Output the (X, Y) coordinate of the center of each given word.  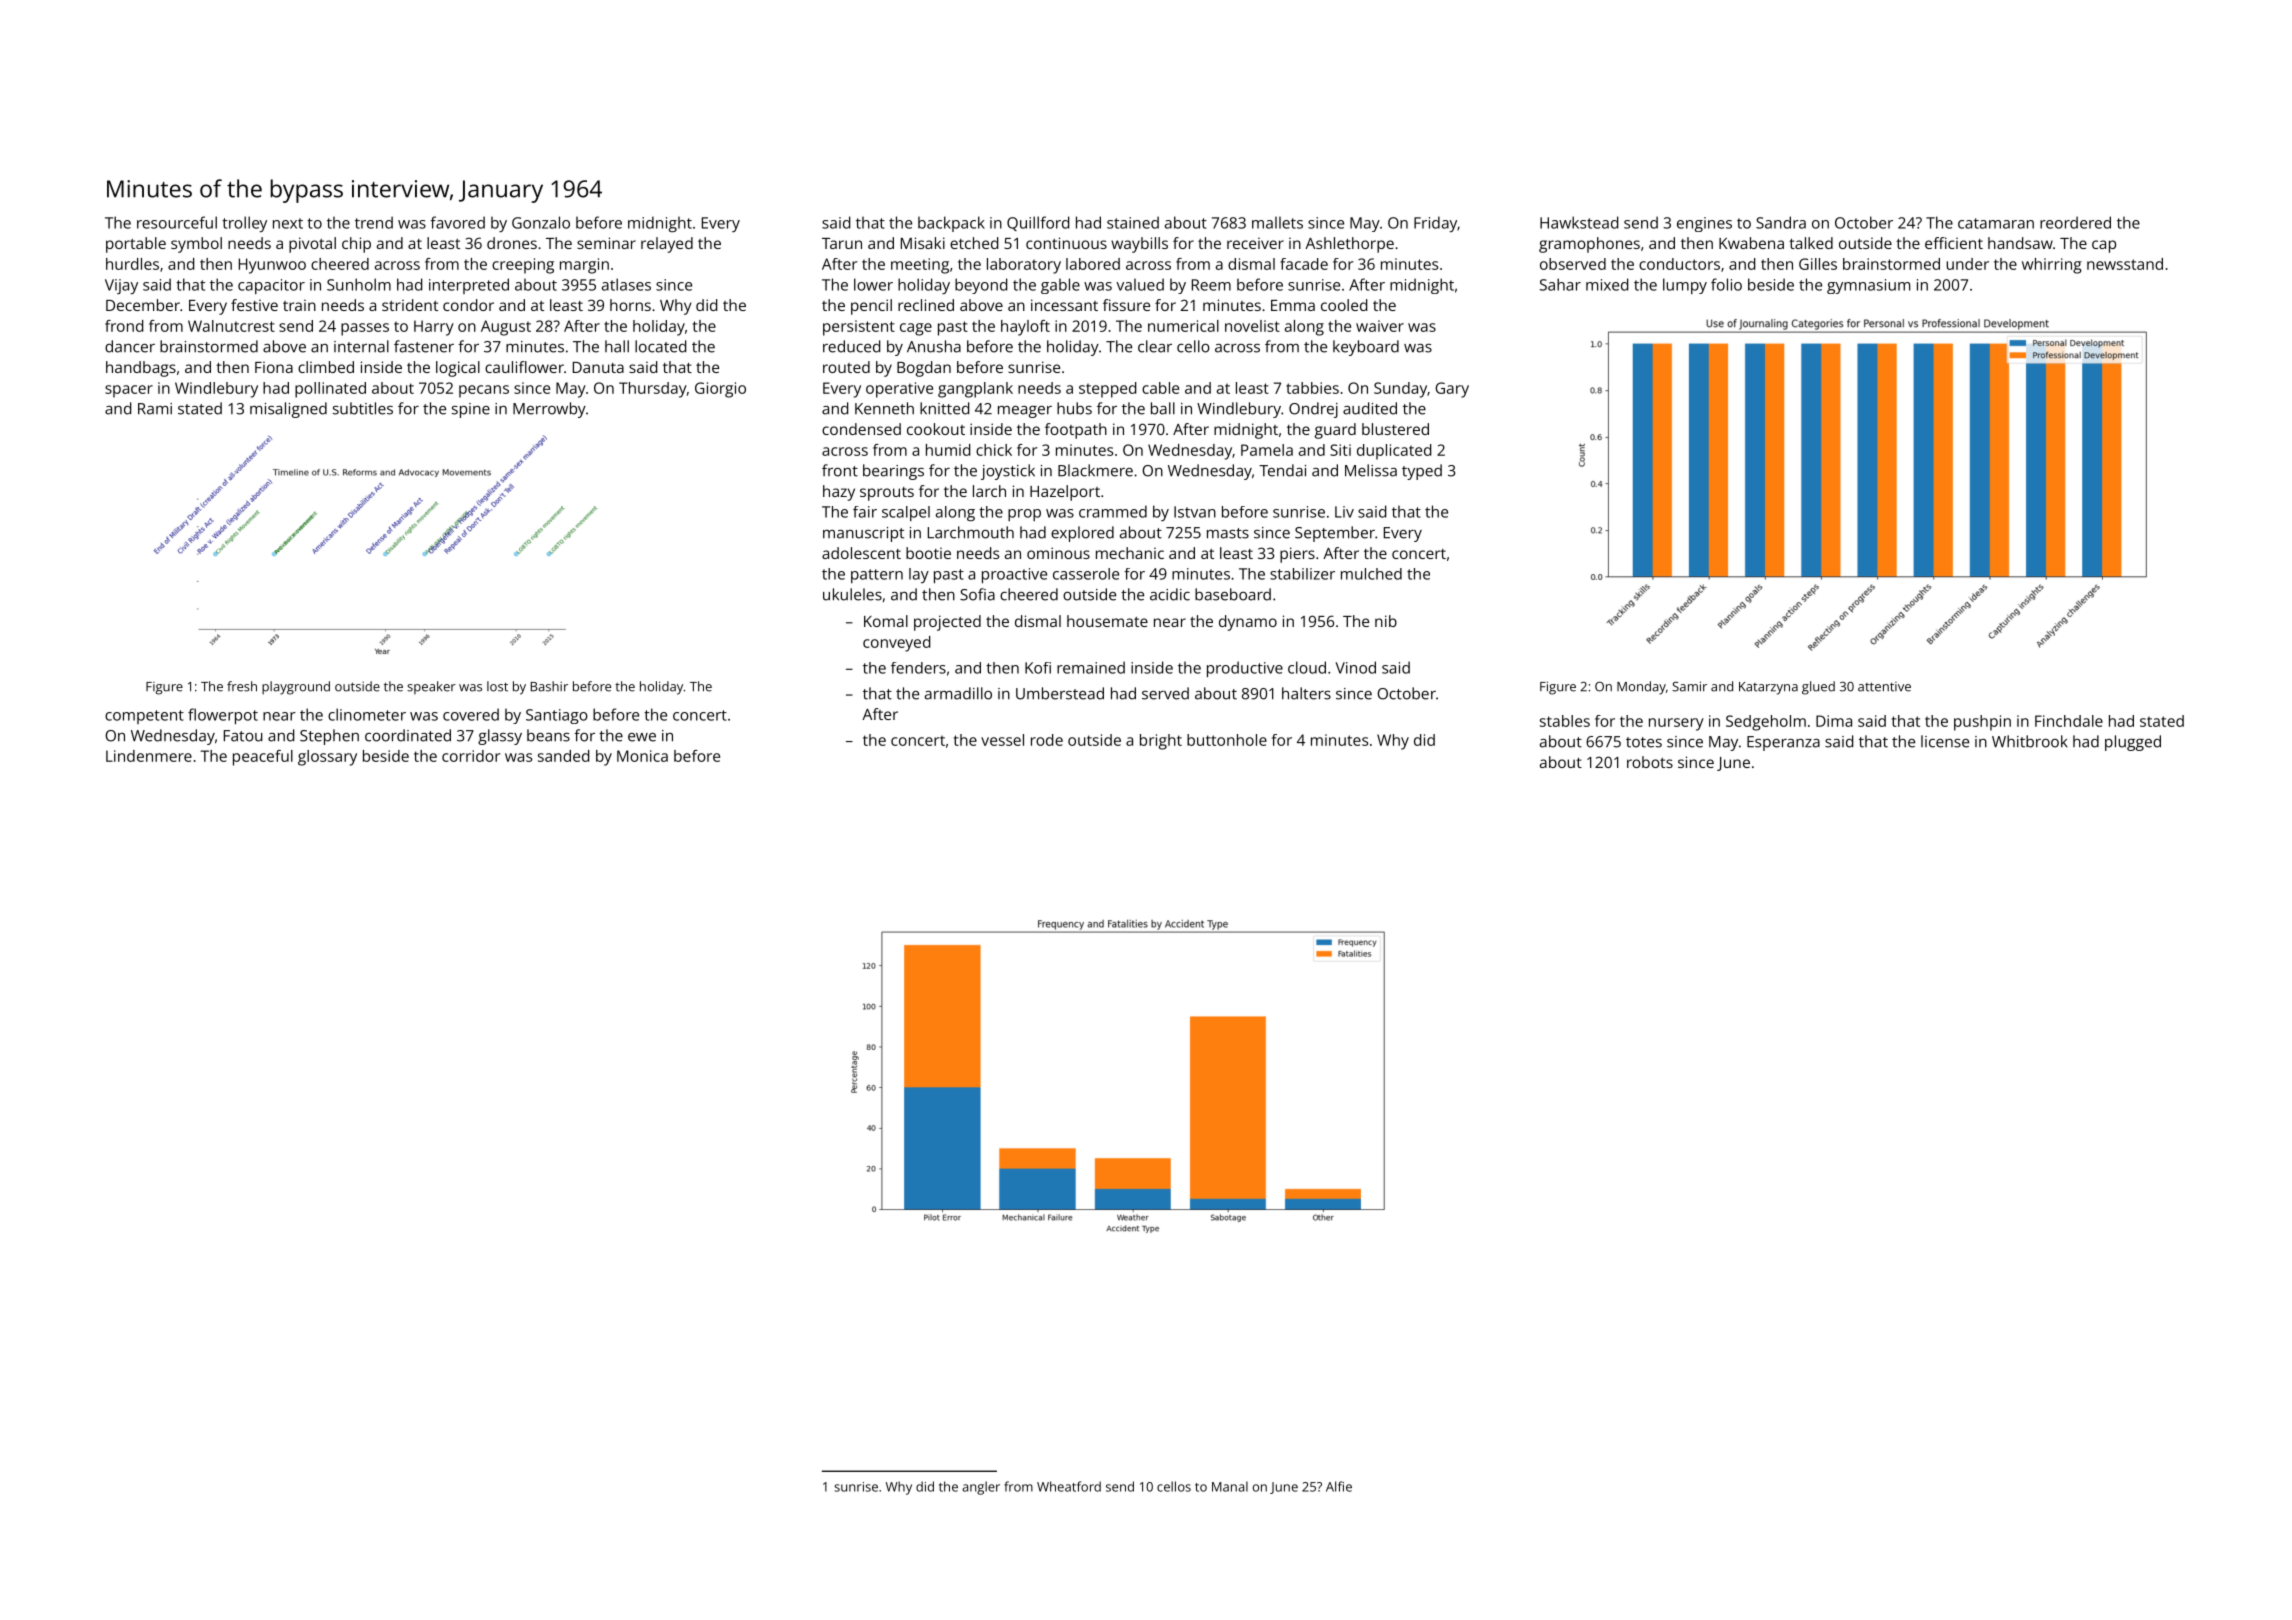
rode (1047, 740)
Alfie (1339, 1486)
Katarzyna (1768, 688)
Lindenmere (149, 756)
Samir (1689, 686)
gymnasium (1868, 286)
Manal (1230, 1486)
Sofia (977, 594)
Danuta (598, 367)
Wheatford (1069, 1486)
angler (981, 1488)
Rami (155, 409)
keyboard (1366, 348)
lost (497, 686)
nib (1386, 621)
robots (1650, 762)
